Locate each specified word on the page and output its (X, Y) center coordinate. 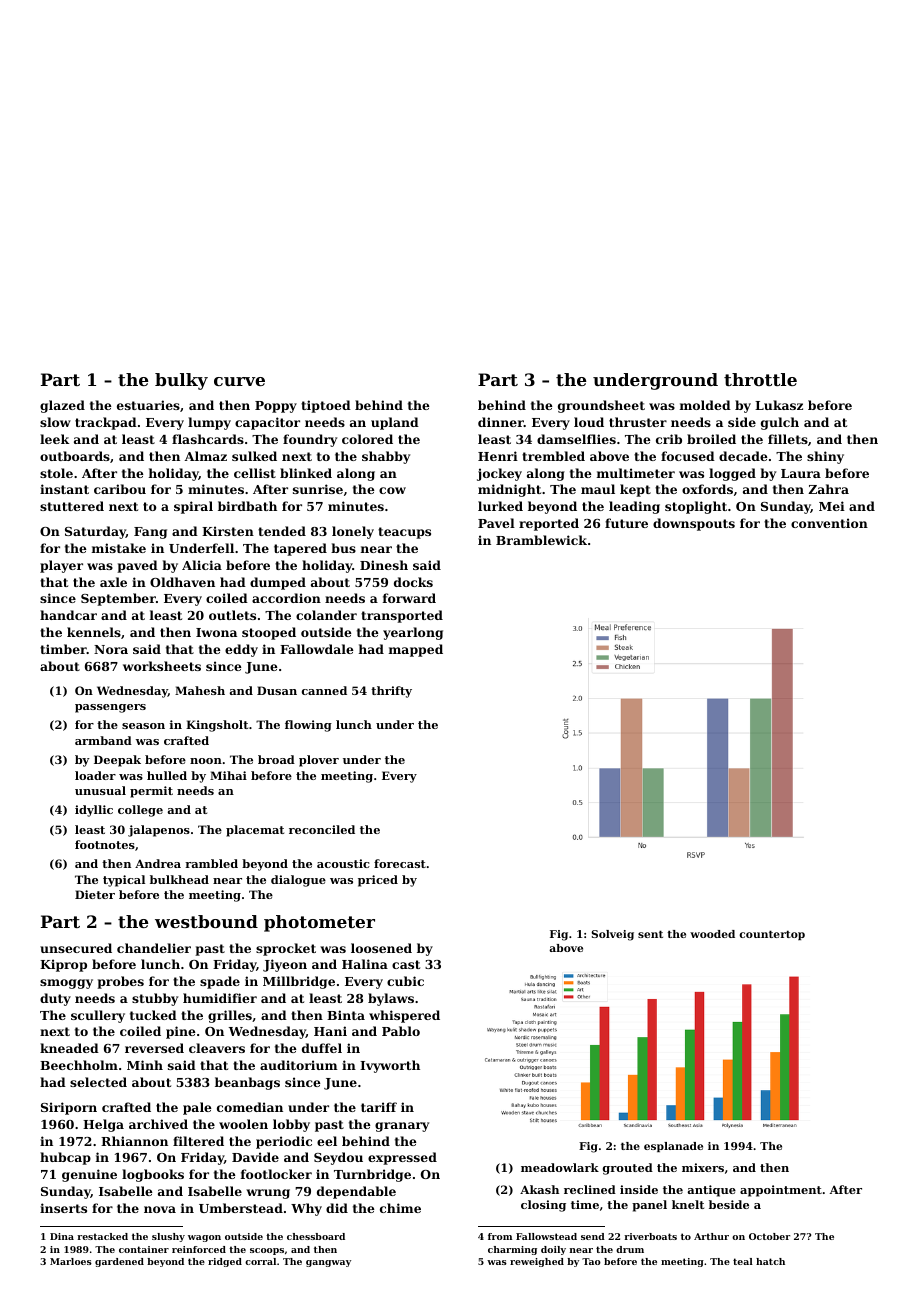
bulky (181, 381)
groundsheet (601, 406)
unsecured (76, 948)
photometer (319, 923)
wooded (712, 934)
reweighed (537, 1262)
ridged (225, 1262)
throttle (760, 379)
